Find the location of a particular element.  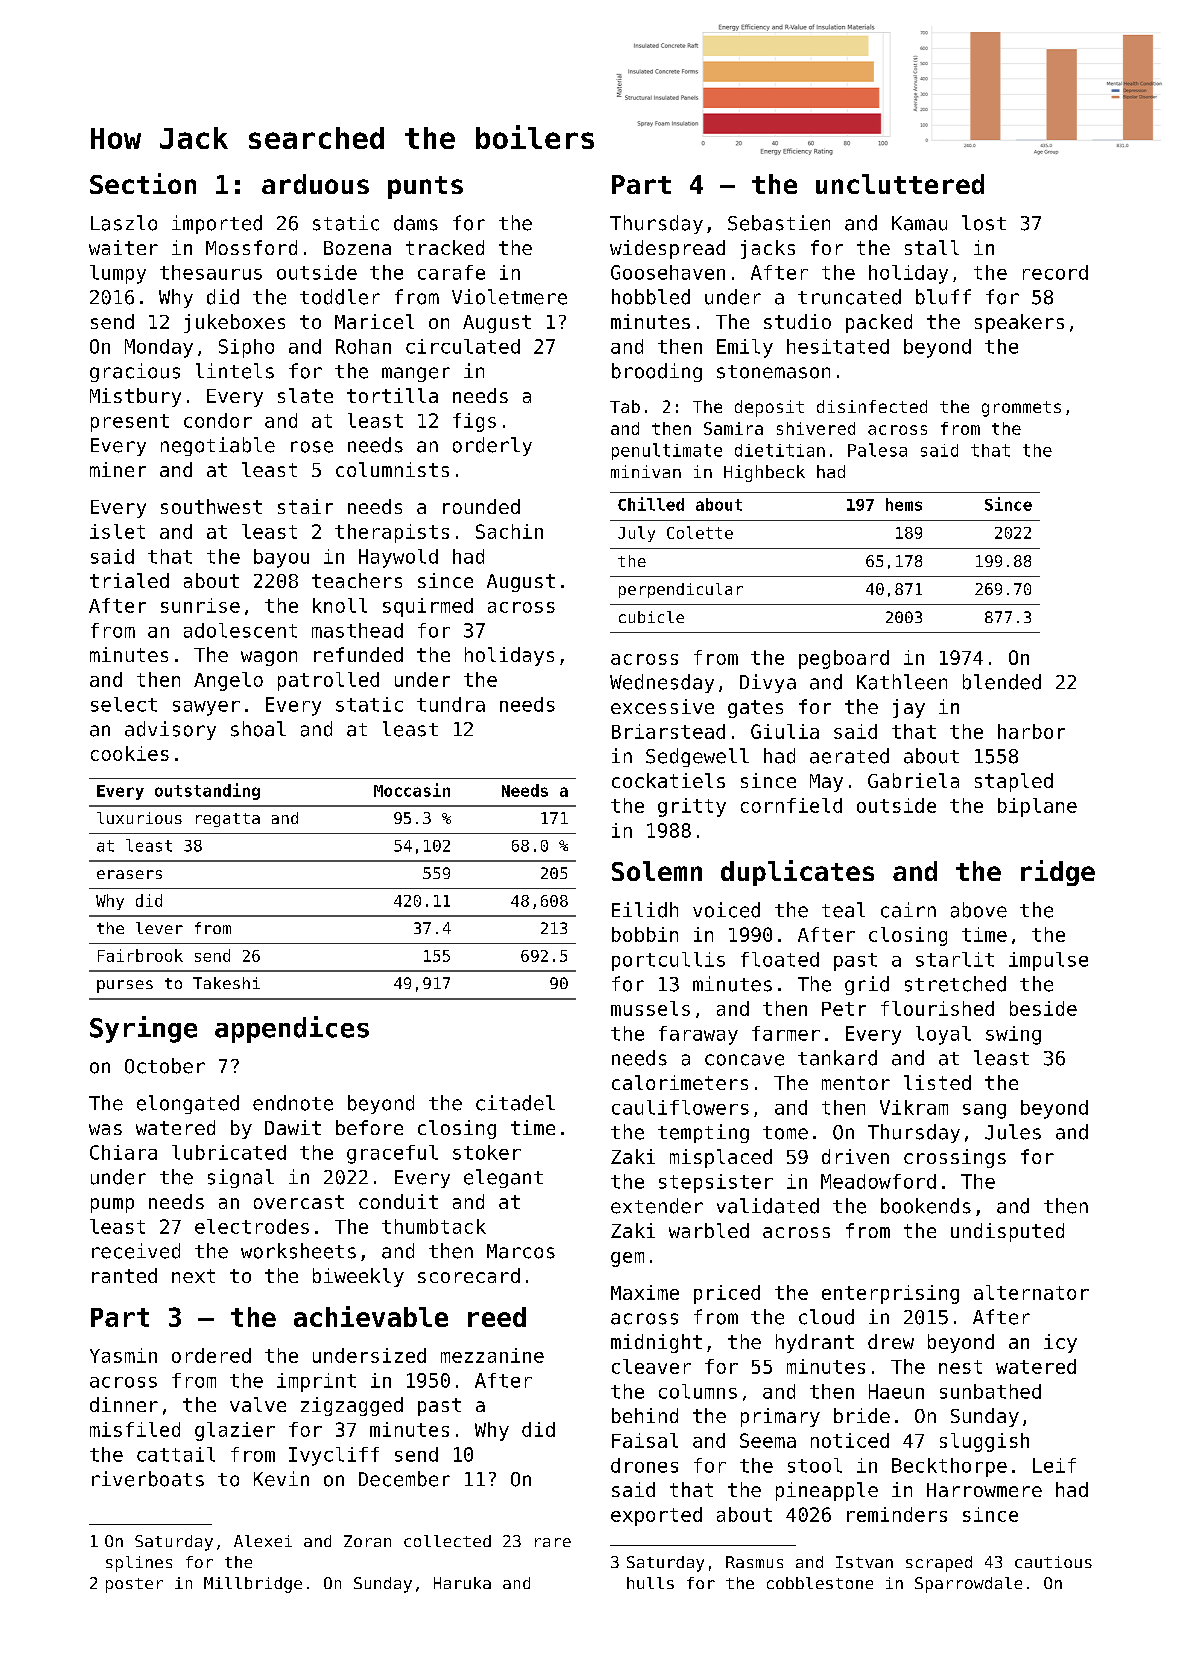

extender is located at coordinates (657, 1206).
